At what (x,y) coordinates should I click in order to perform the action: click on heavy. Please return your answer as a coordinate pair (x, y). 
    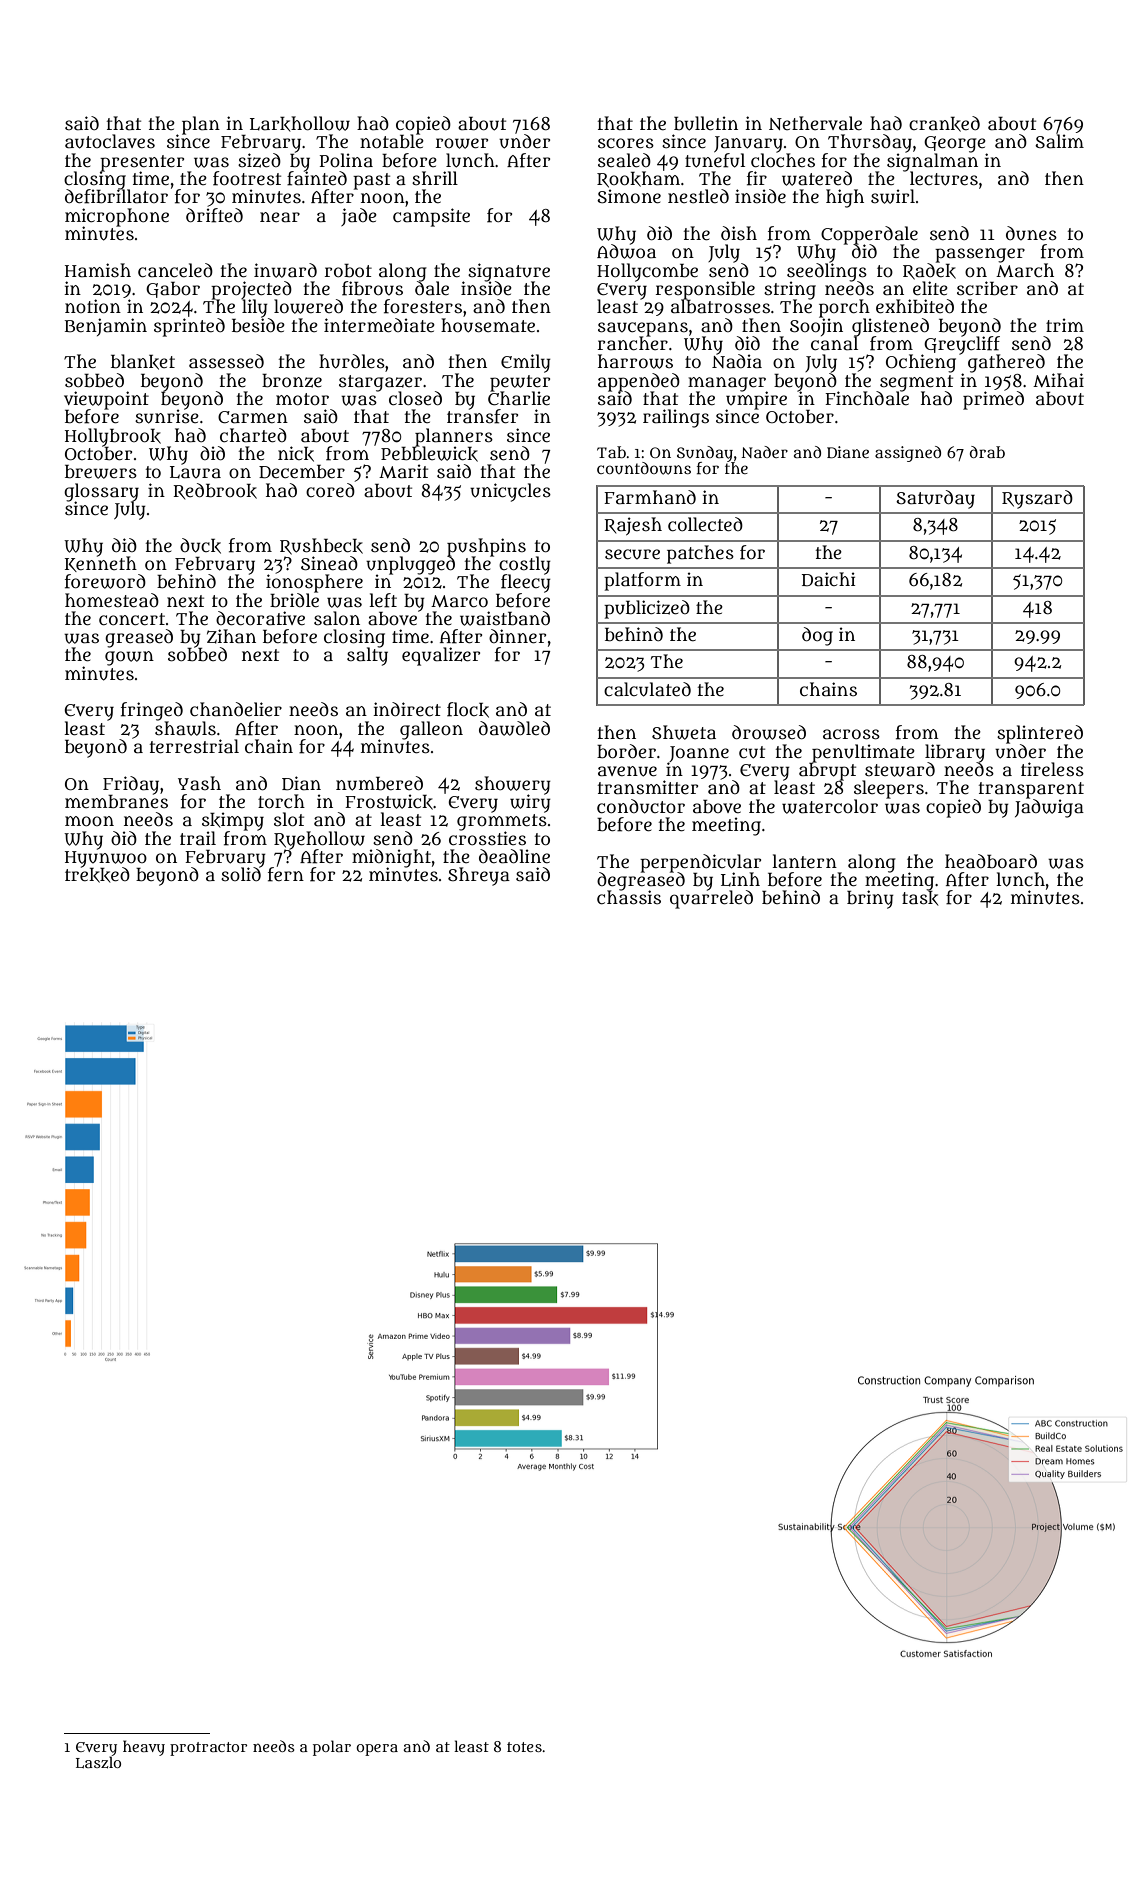
    Looking at the image, I should click on (144, 1748).
